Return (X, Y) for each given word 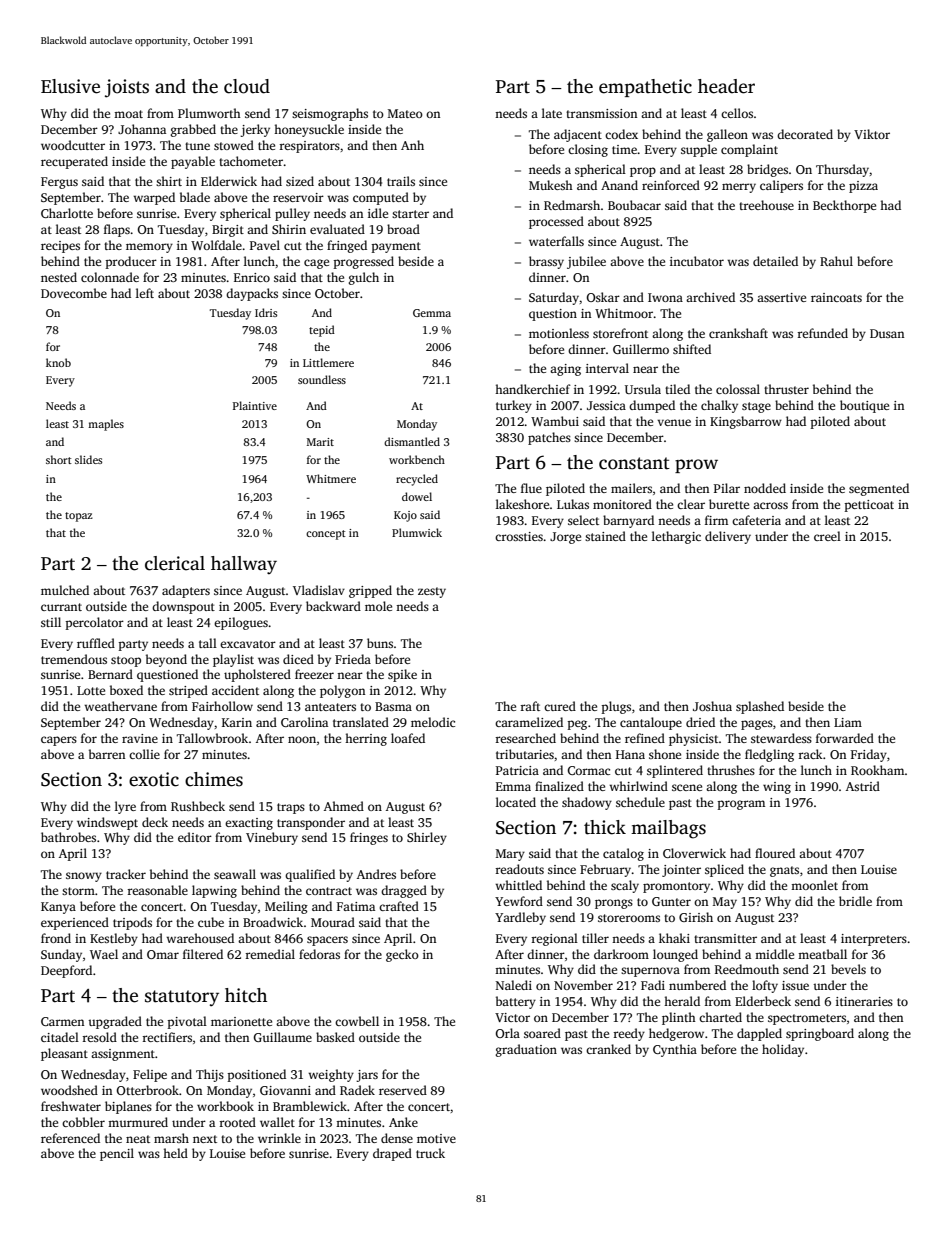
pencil (117, 1154)
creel (827, 536)
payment (396, 247)
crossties (519, 536)
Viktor (872, 134)
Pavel (265, 245)
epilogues (241, 623)
